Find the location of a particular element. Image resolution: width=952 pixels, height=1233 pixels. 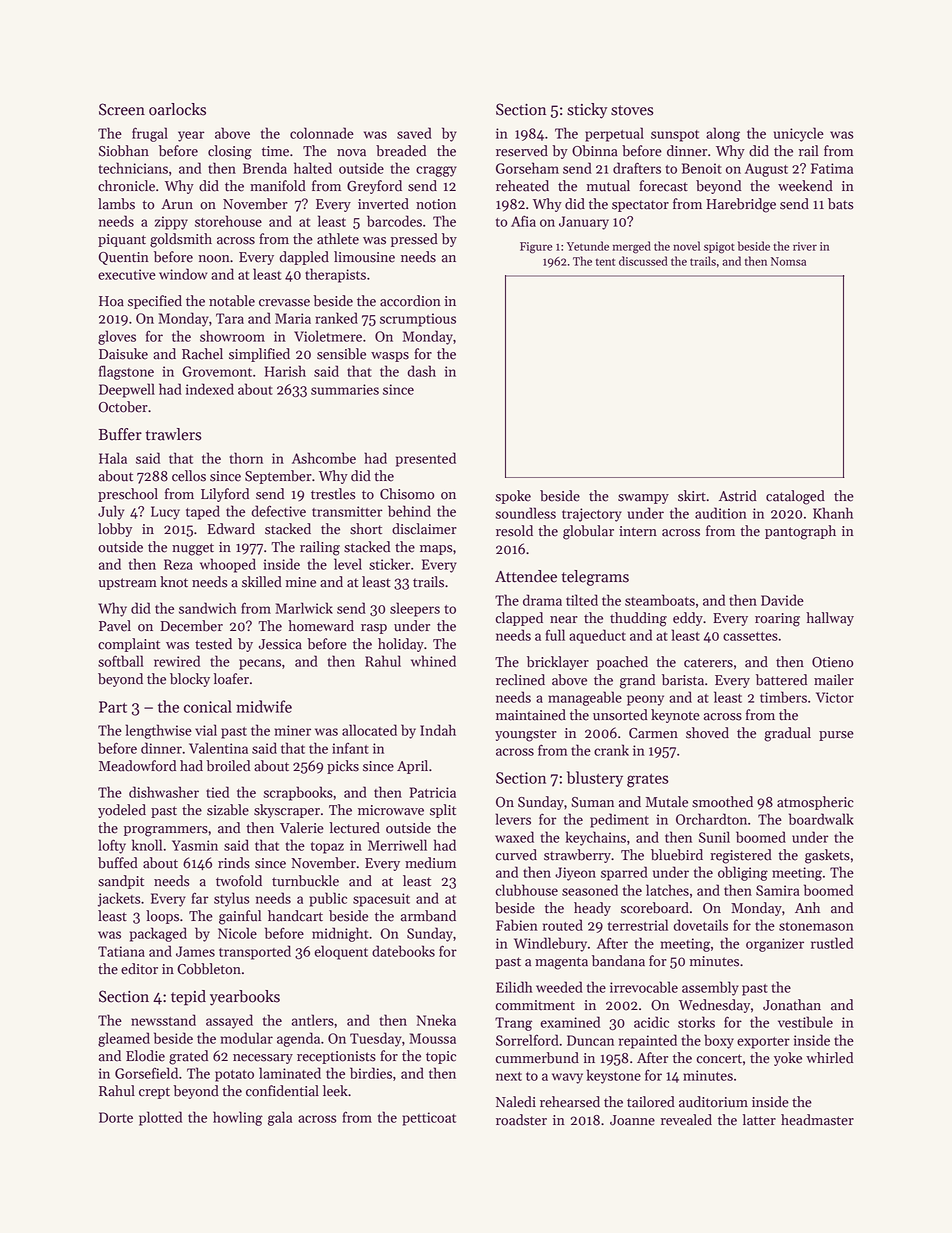

revealed is located at coordinates (686, 1120).
